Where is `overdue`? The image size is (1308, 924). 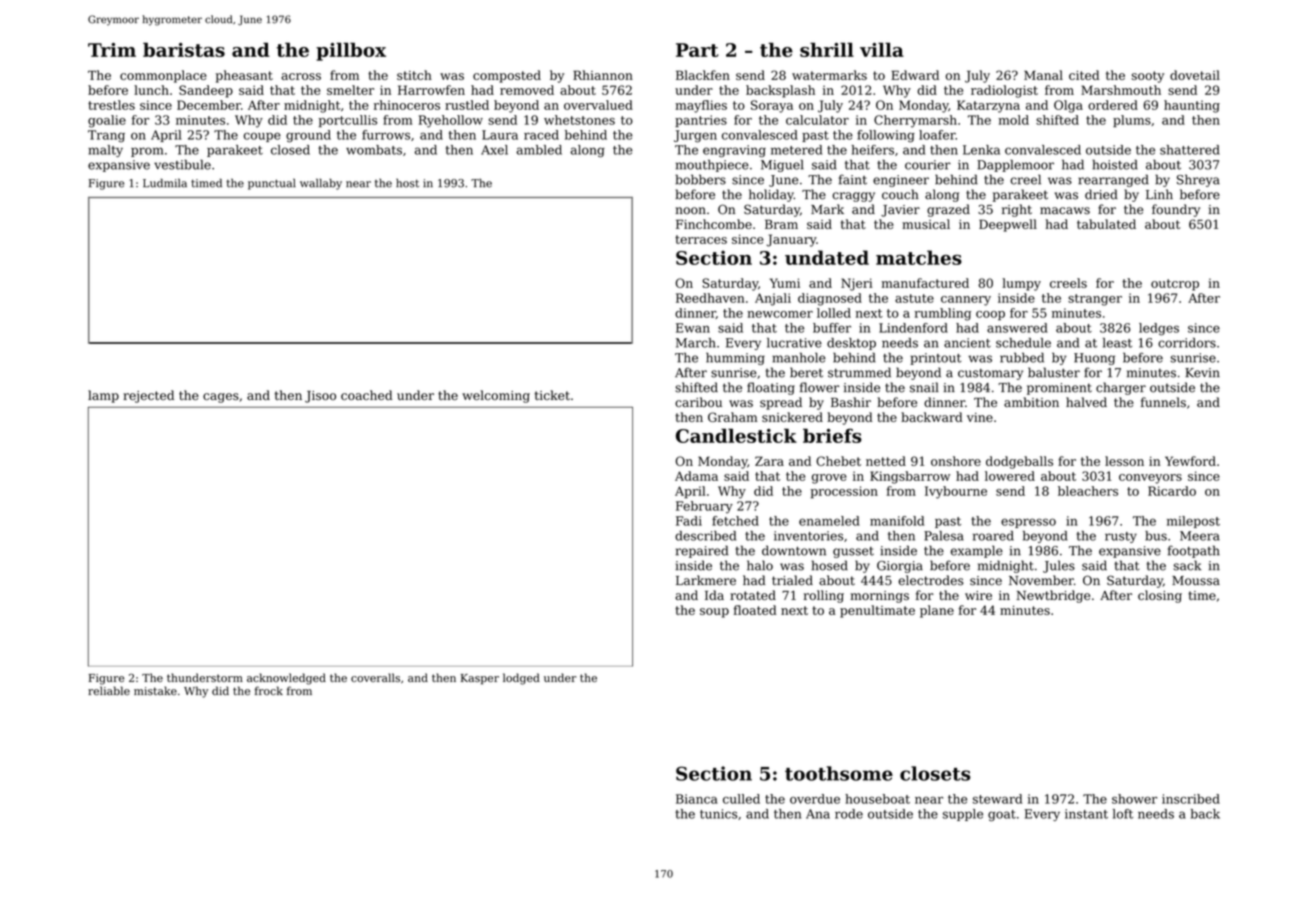
overdue is located at coordinates (815, 799).
